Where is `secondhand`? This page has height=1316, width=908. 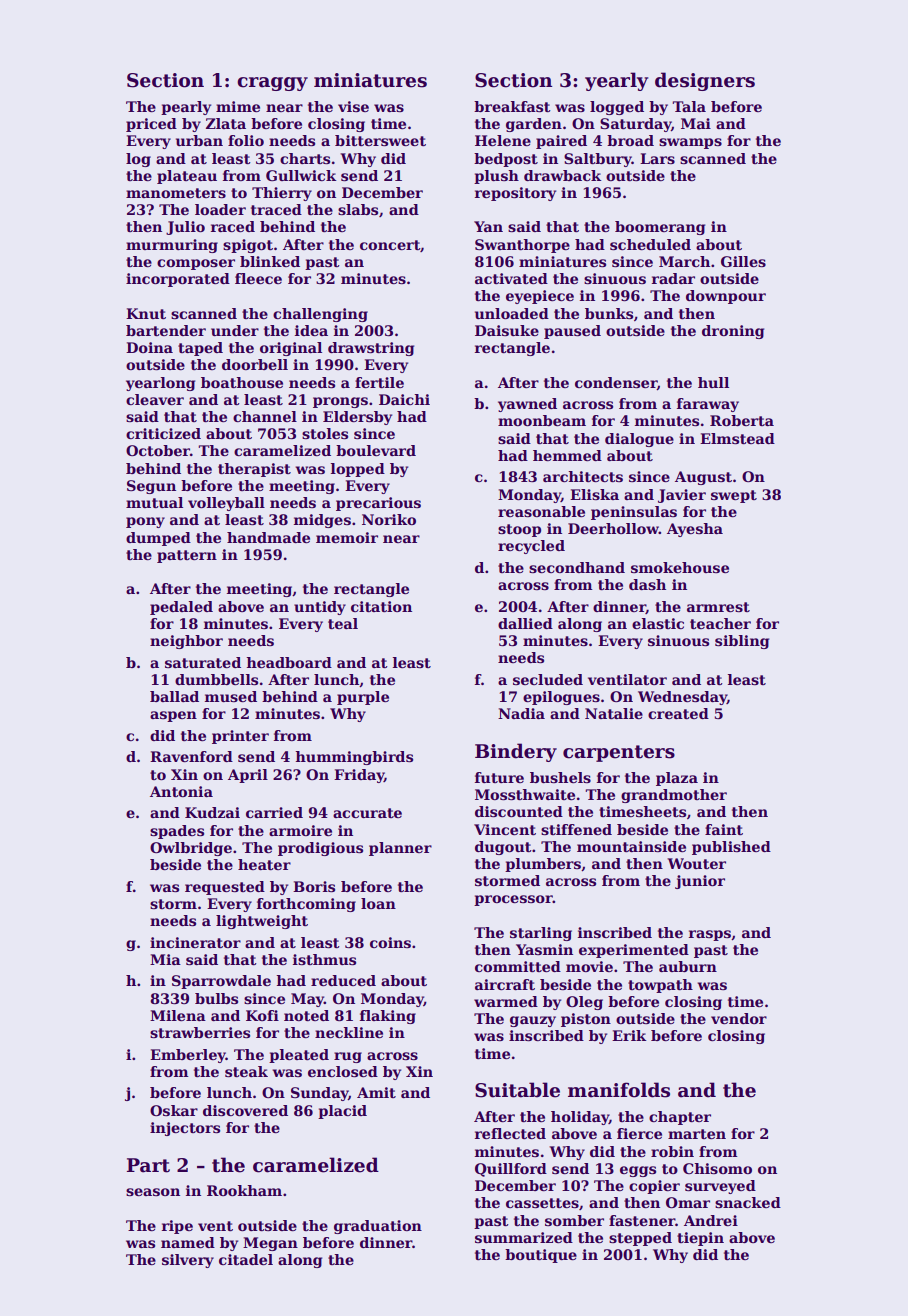
secondhand is located at coordinates (577, 567).
